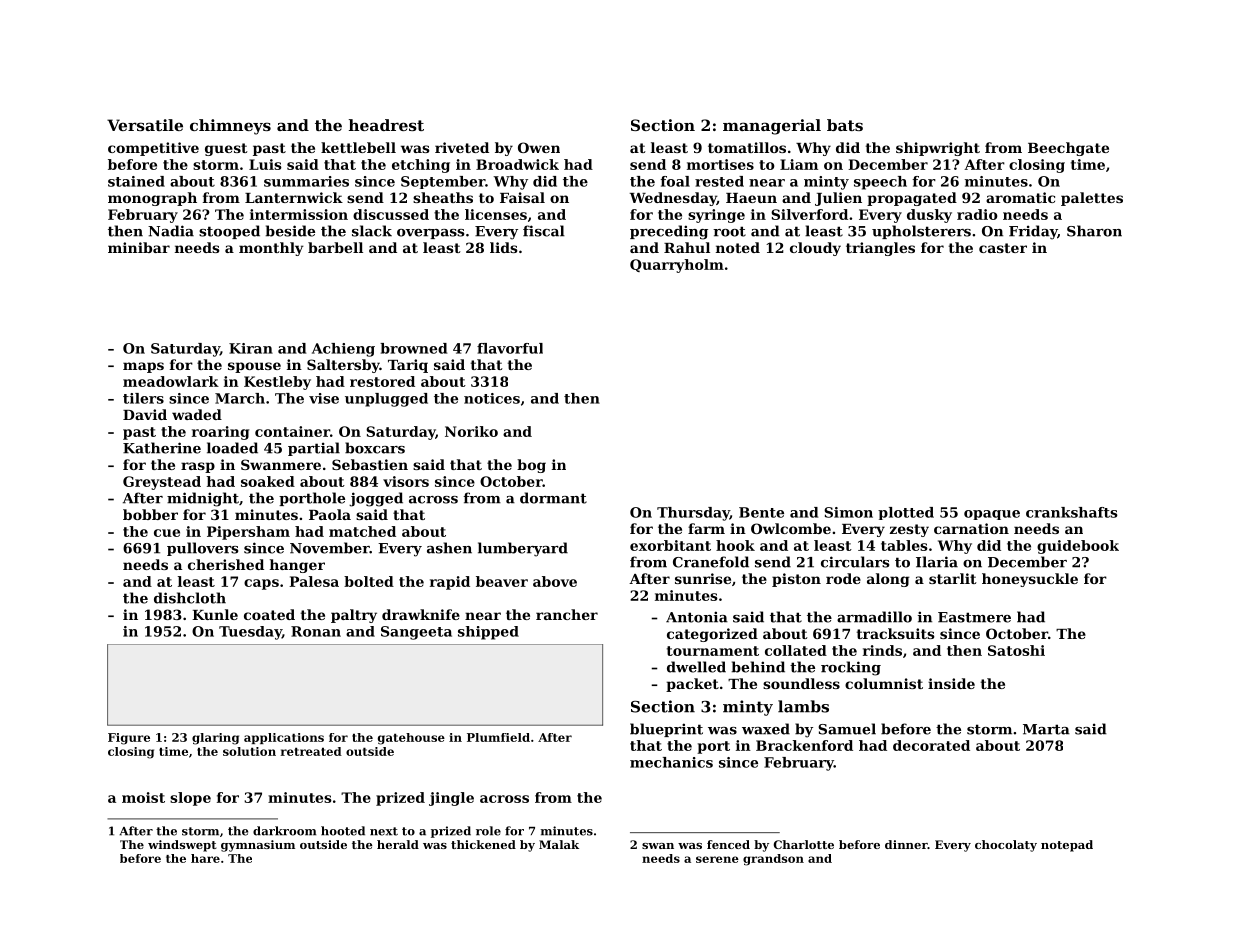 The height and width of the page is (952, 1233). Describe the element at coordinates (299, 214) in the page. I see `intermission` at that location.
